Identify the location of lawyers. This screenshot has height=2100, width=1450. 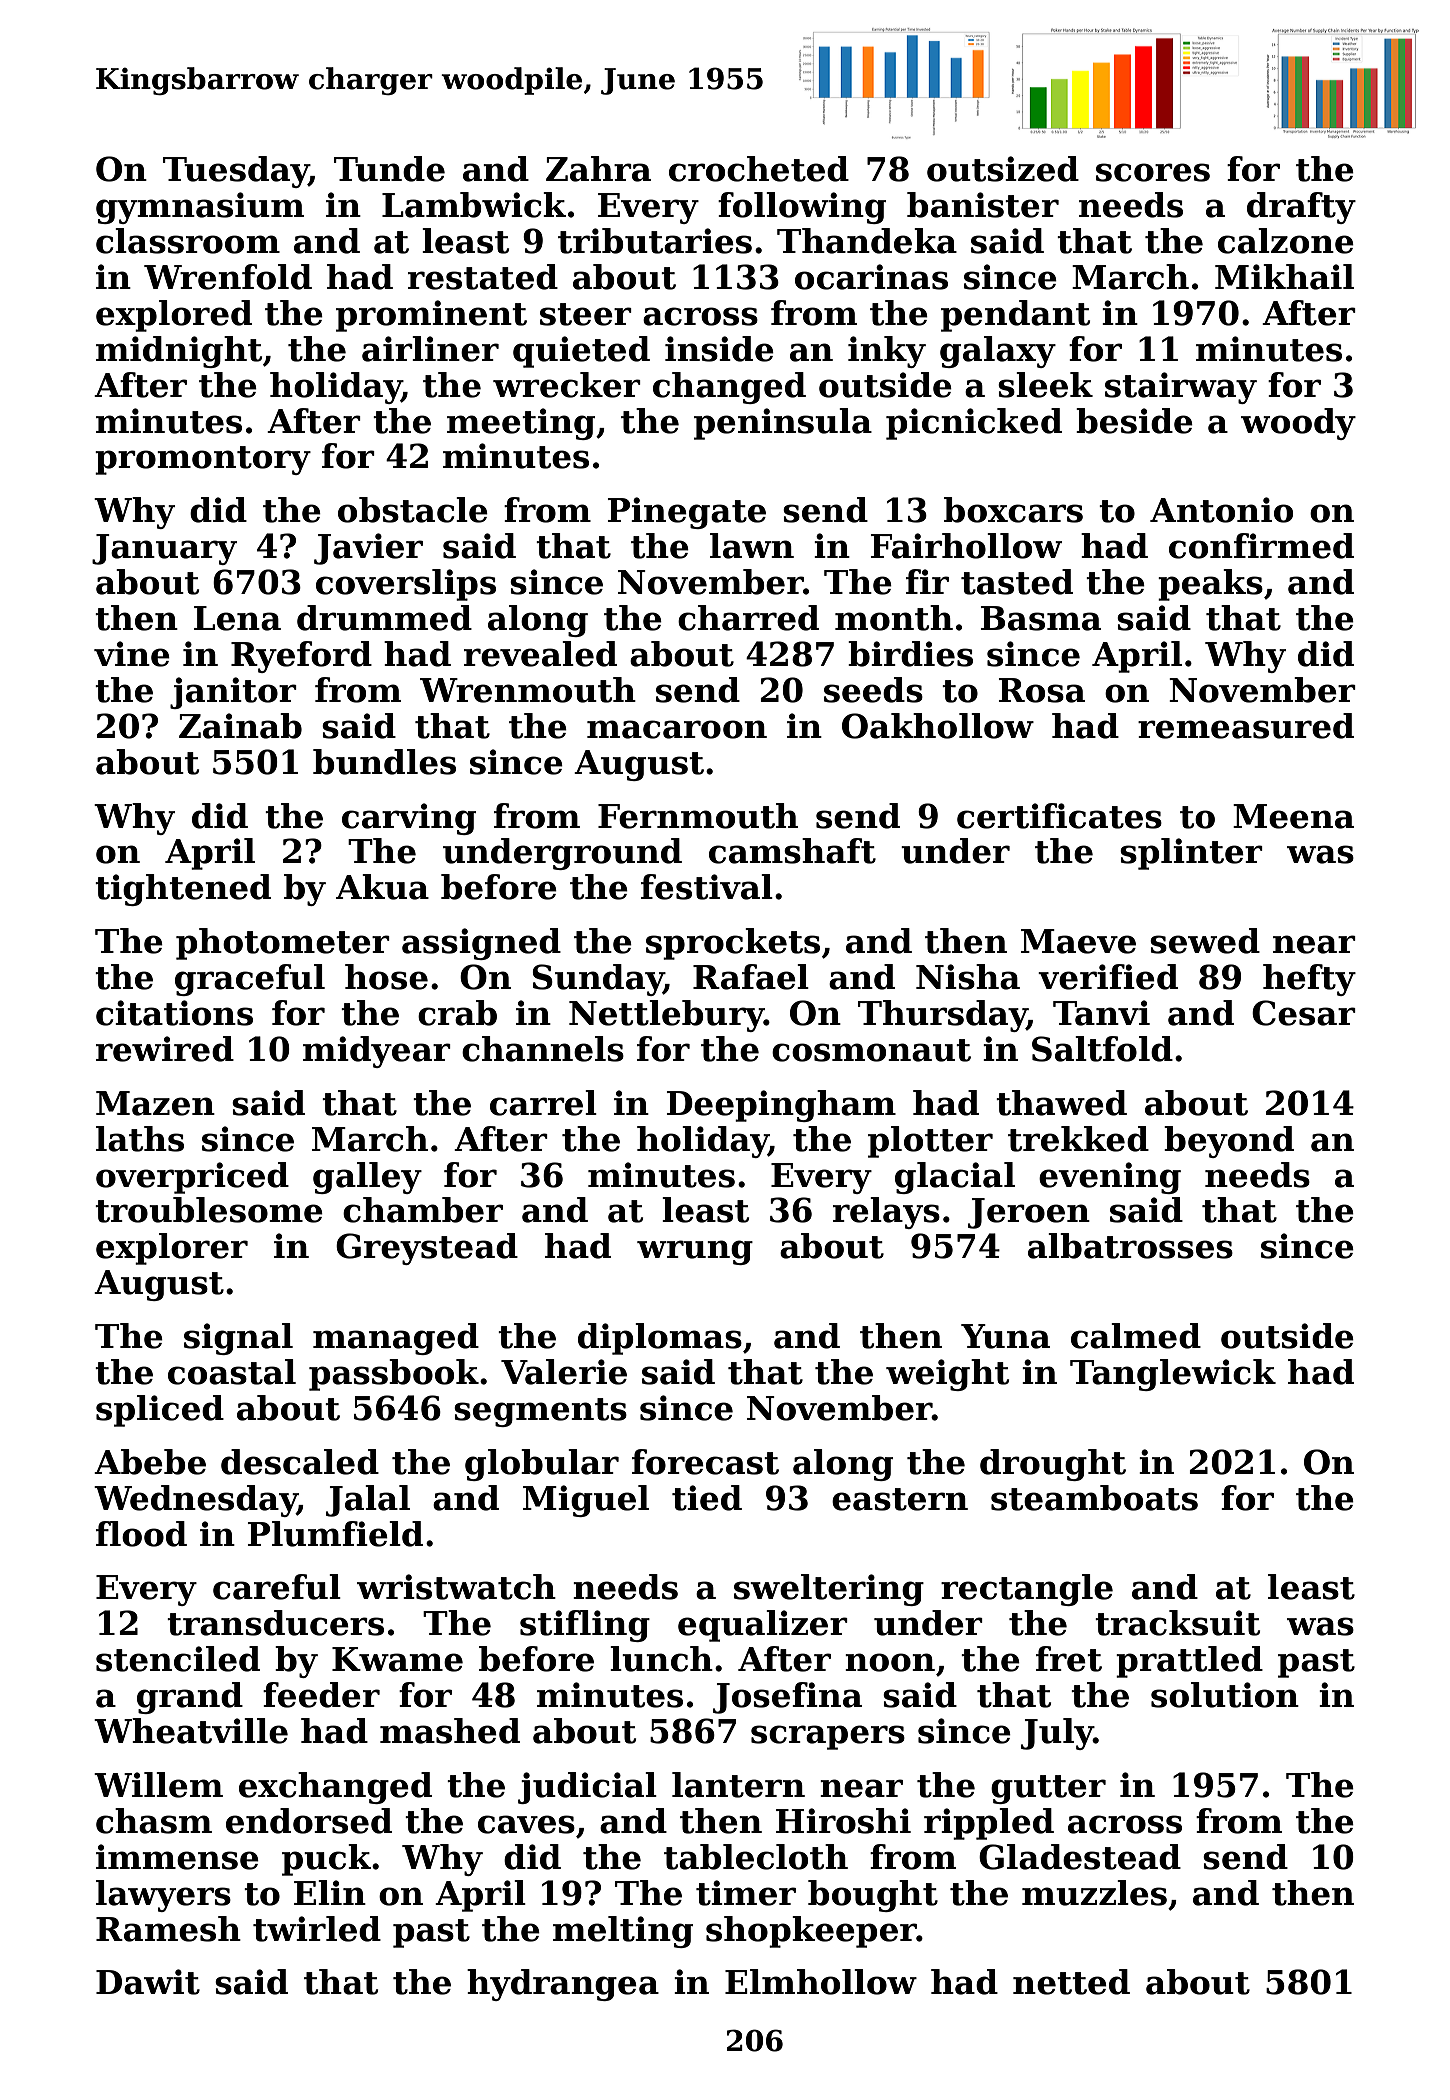
(163, 1896).
